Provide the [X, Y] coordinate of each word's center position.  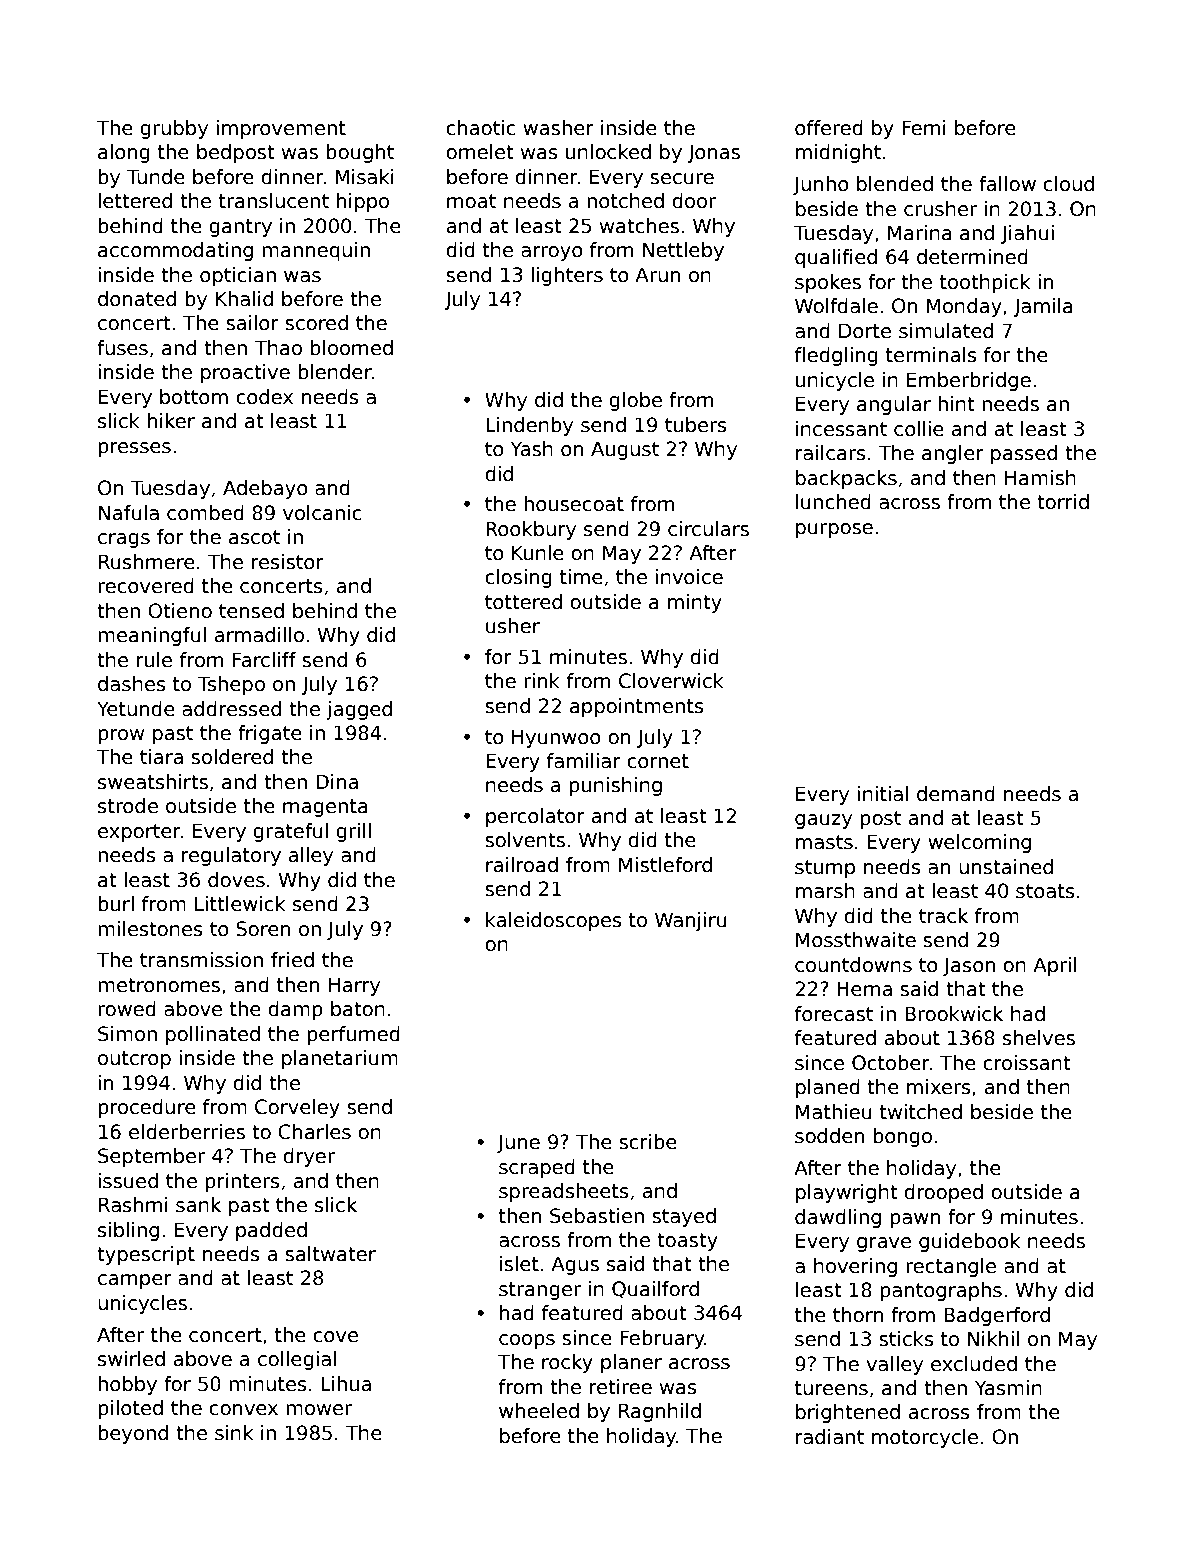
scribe [648, 1142]
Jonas [713, 153]
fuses [122, 348]
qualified [836, 258]
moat [471, 201]
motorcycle [925, 1438]
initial [882, 794]
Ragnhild [660, 1412]
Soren [263, 929]
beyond [133, 1434]
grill [353, 832]
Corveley [297, 1108]
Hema [864, 989]
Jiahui [1027, 234]
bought [360, 153]
